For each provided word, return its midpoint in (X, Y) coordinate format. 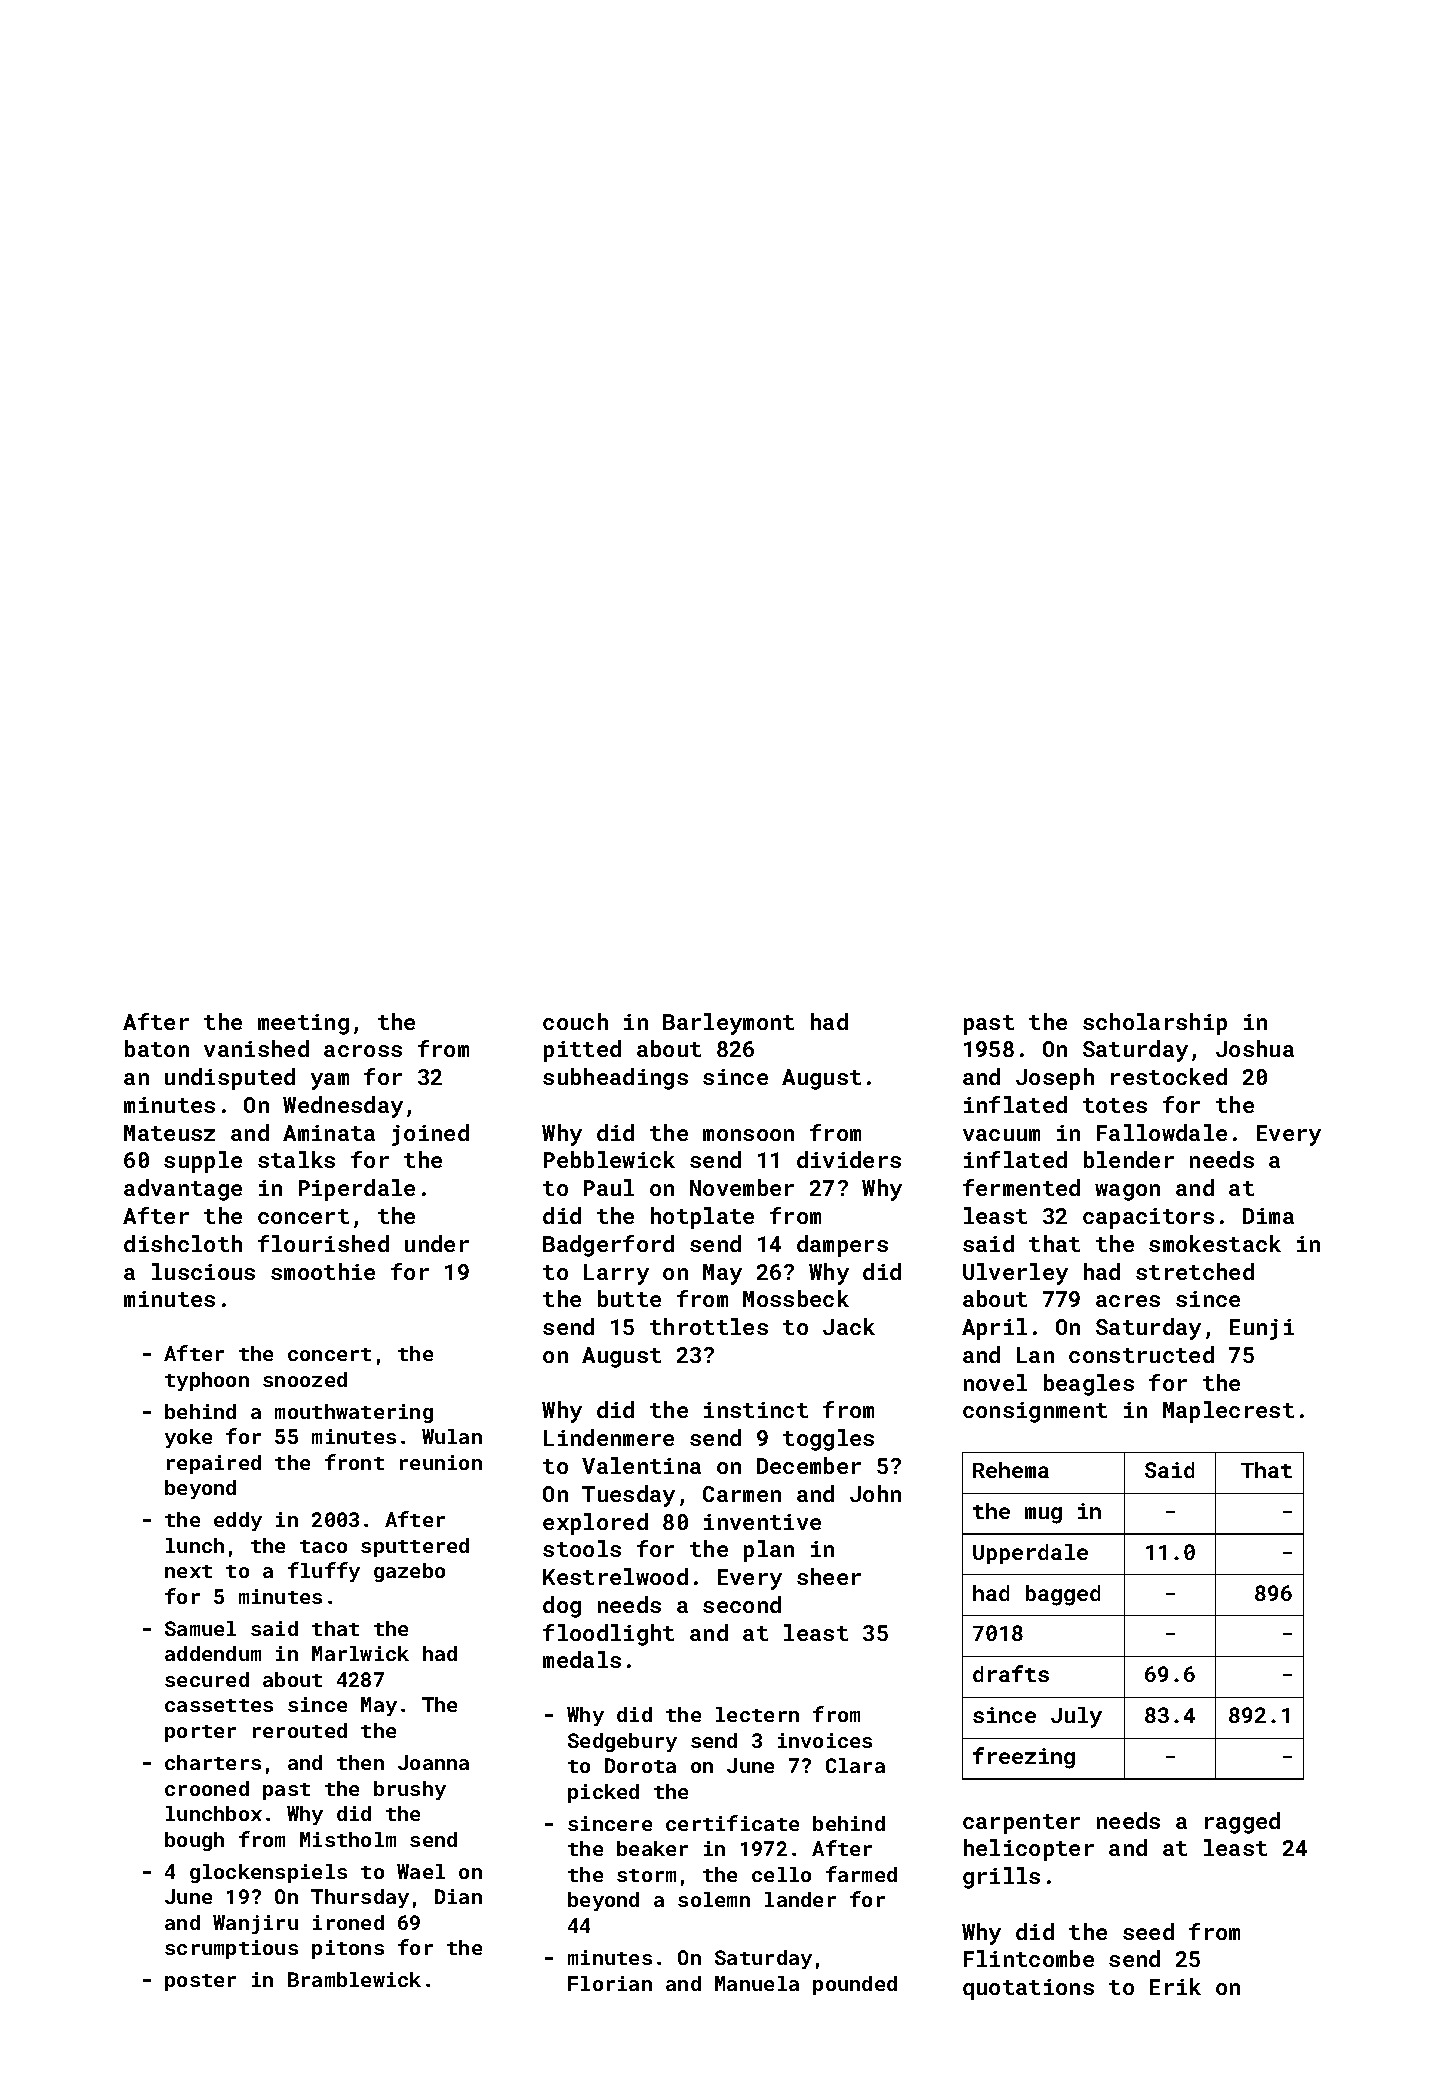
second (742, 1604)
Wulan (452, 1436)
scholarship (1155, 1024)
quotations (1028, 1989)
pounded (855, 1985)
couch (575, 1021)
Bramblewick (354, 1979)
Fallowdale (1162, 1132)
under (437, 1243)
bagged (1063, 1595)
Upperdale (1030, 1554)
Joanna (433, 1762)
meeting (303, 1024)
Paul (609, 1187)
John (875, 1493)
